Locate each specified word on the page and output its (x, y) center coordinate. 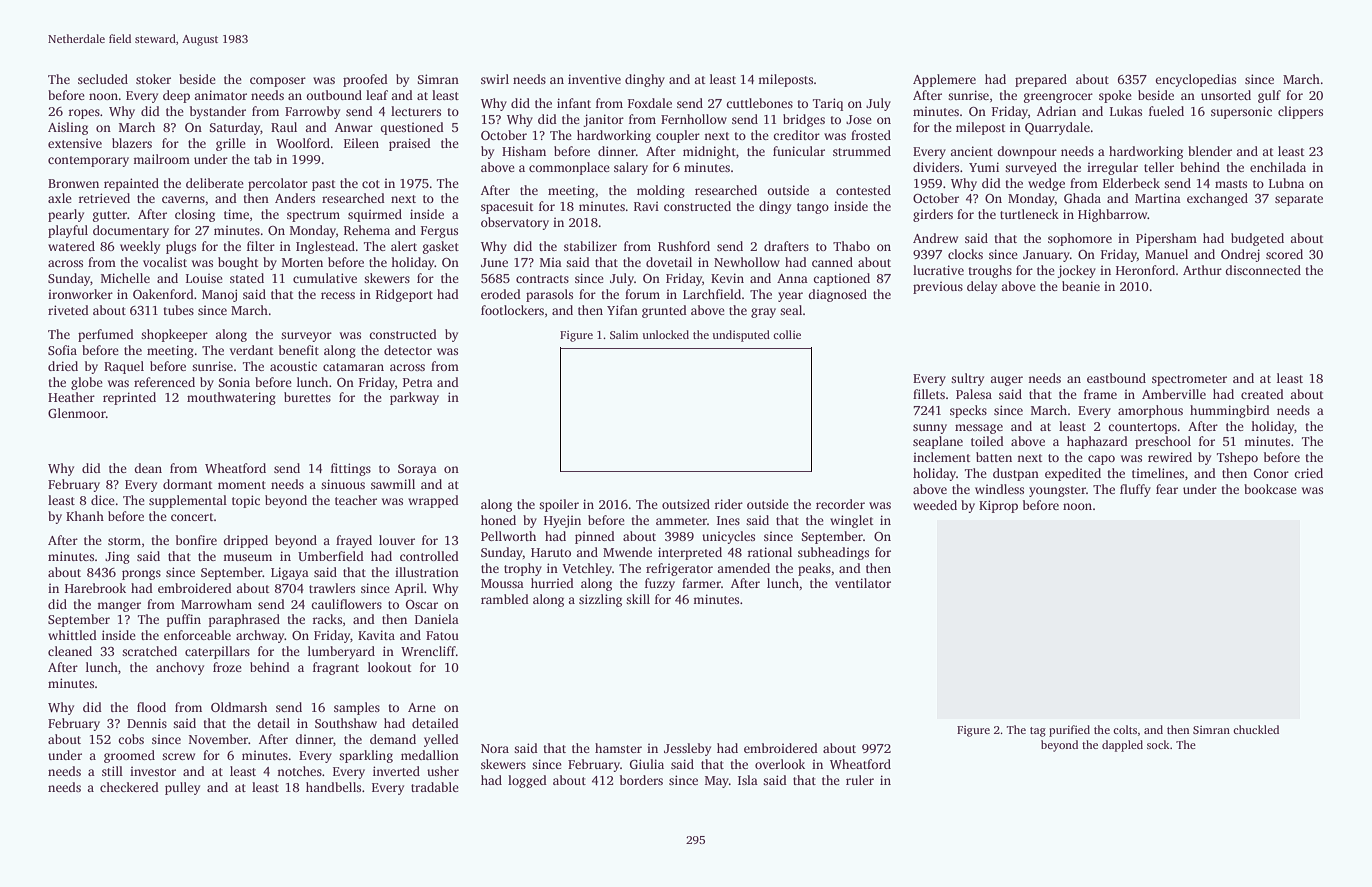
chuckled (1256, 729)
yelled (441, 740)
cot (371, 184)
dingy (775, 207)
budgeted (1257, 239)
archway (260, 636)
